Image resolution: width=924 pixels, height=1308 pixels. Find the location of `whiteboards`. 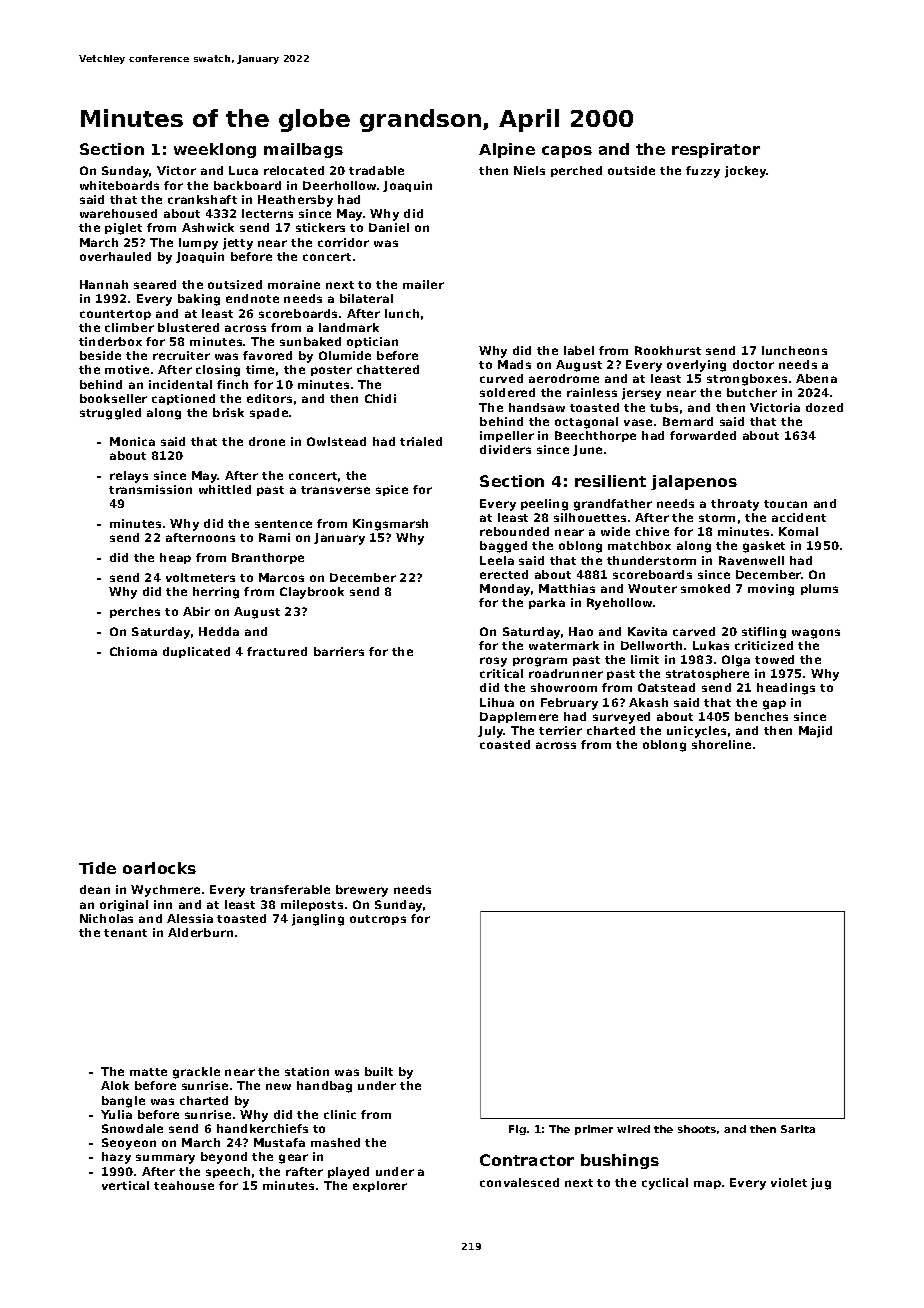

whiteboards is located at coordinates (119, 185).
